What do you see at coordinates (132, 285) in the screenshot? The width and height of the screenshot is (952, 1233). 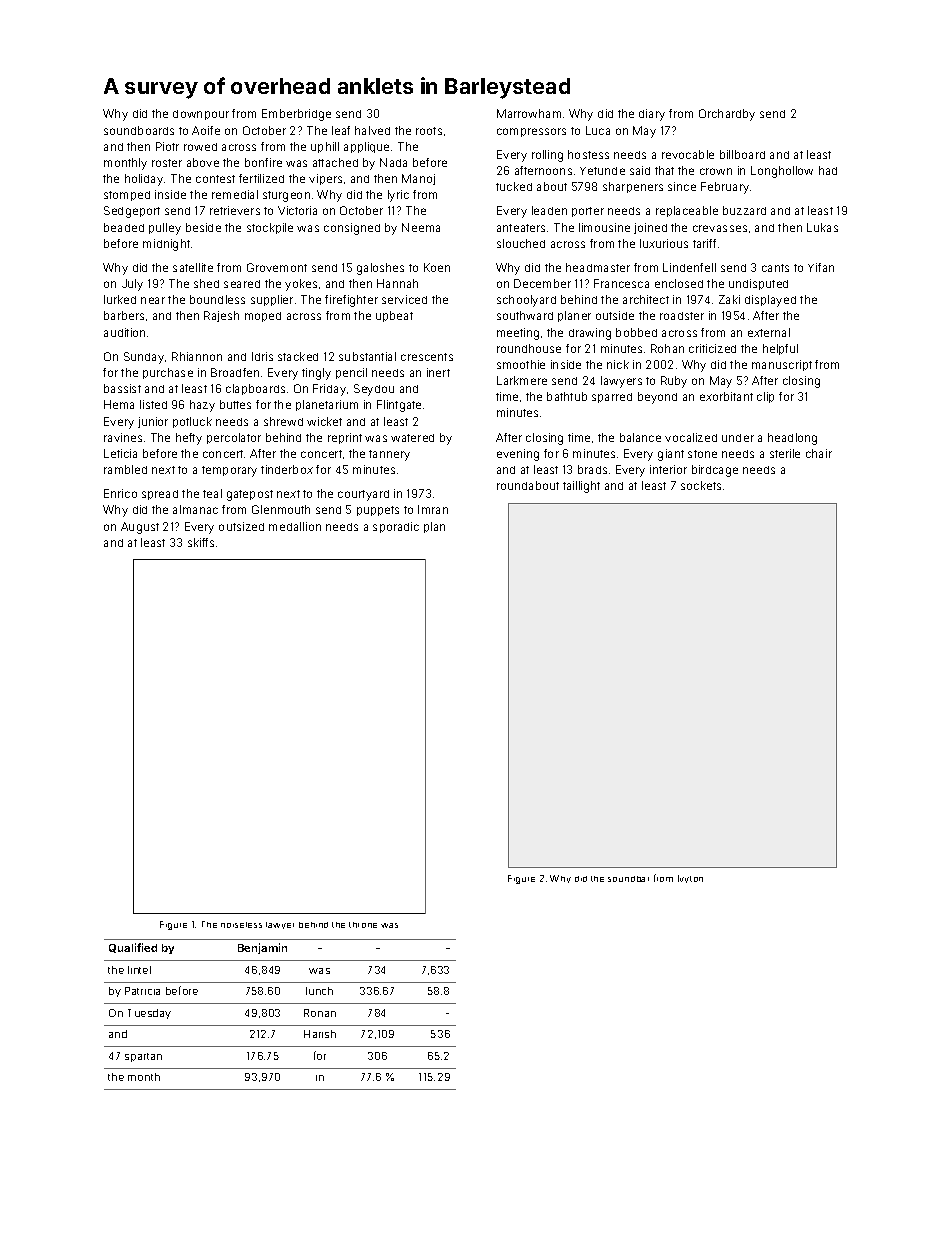 I see `July` at bounding box center [132, 285].
